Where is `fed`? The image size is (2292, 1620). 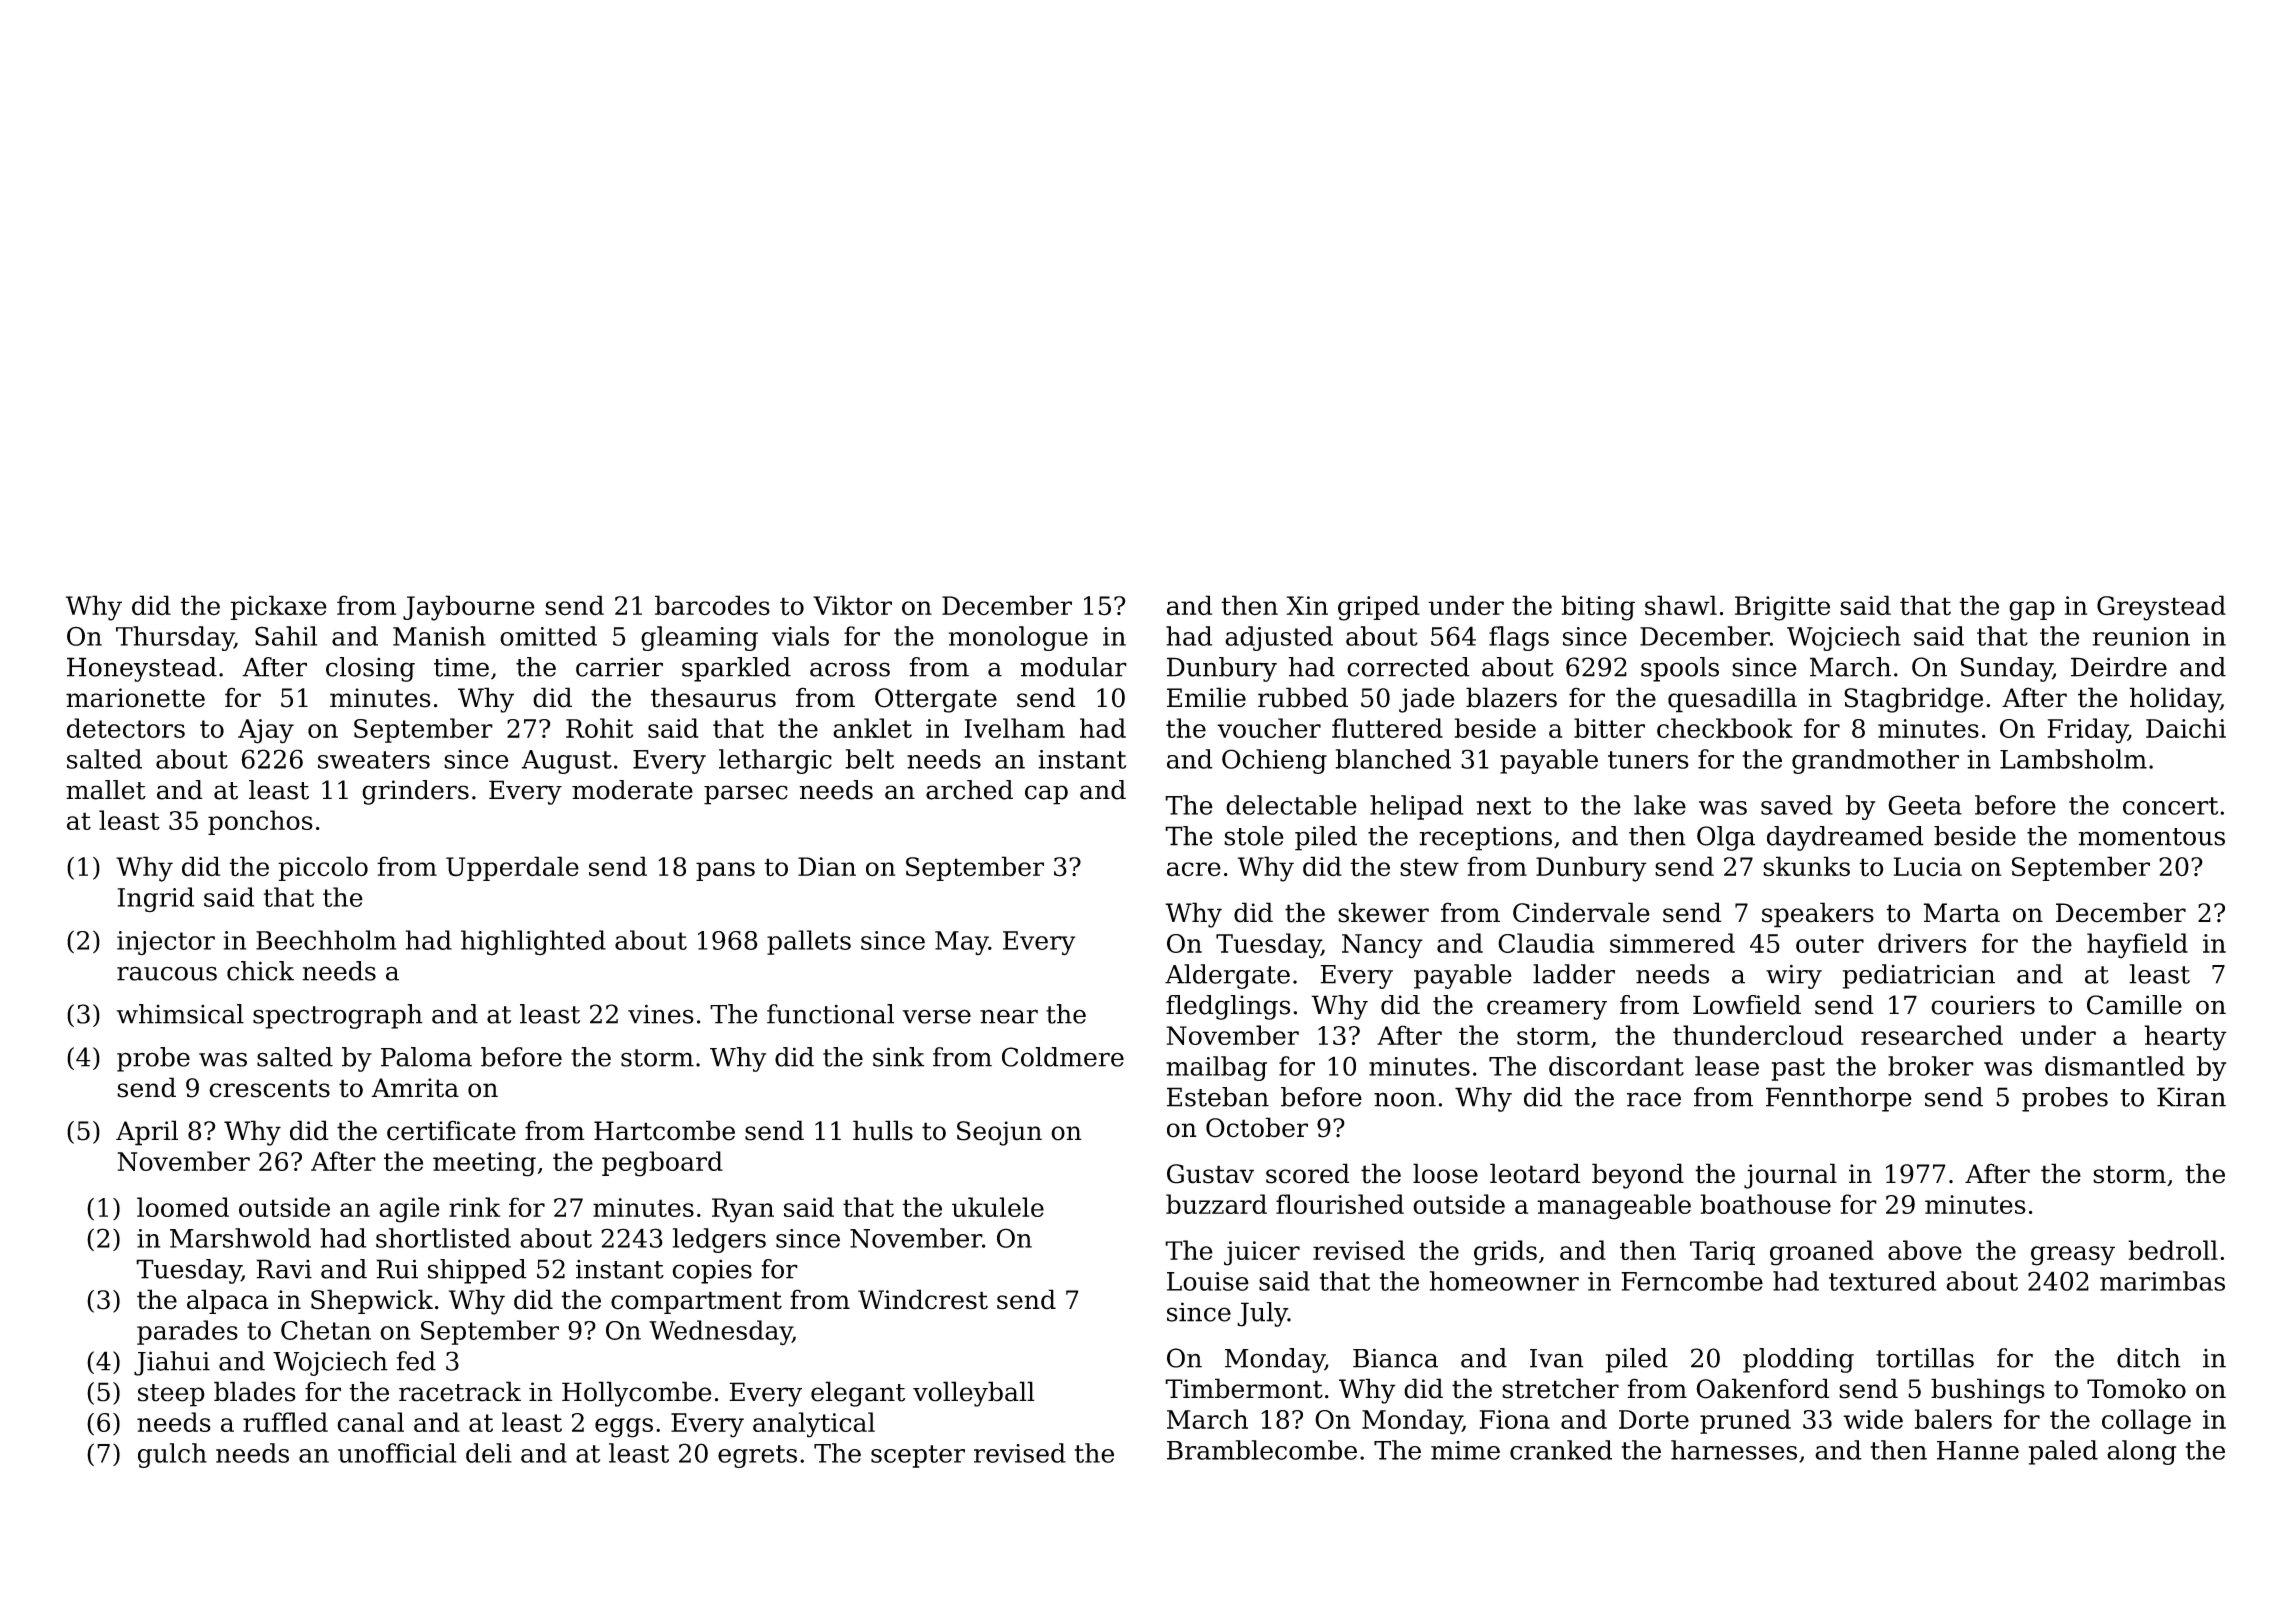
fed is located at coordinates (416, 1361).
